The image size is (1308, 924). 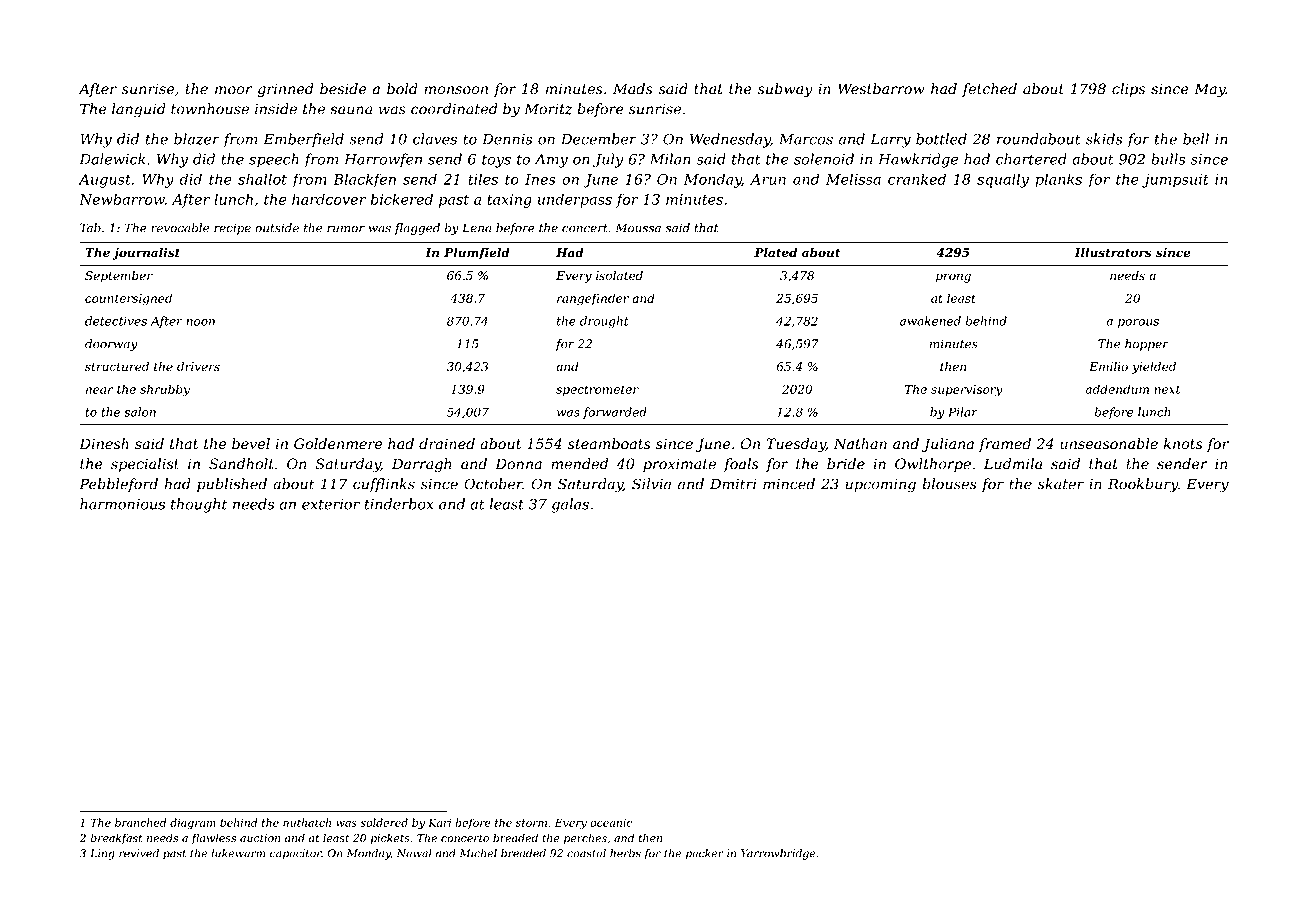 I want to click on spectrometer, so click(x=597, y=390).
